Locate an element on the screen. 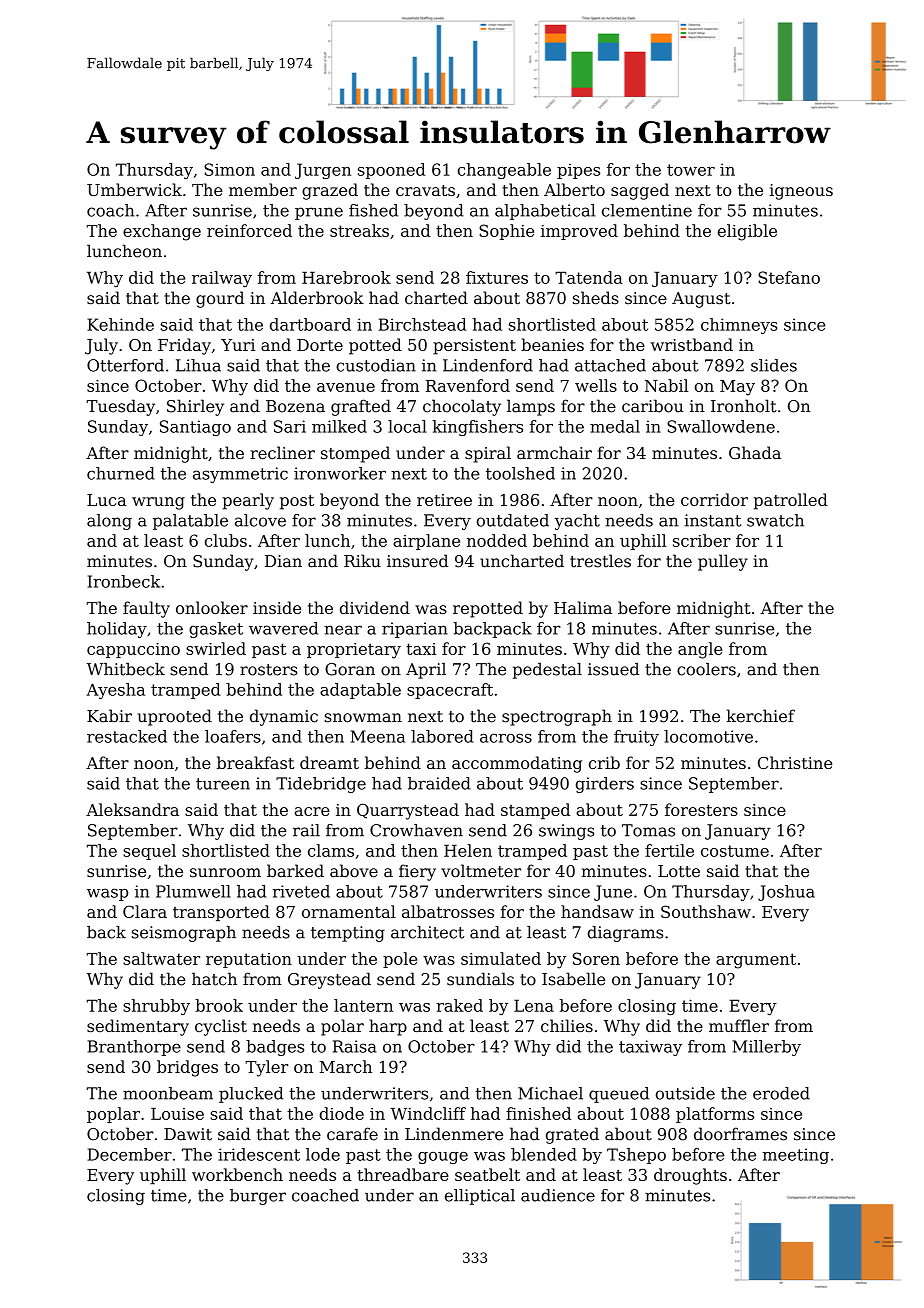 This screenshot has height=1308, width=924. Ghada is located at coordinates (755, 452).
